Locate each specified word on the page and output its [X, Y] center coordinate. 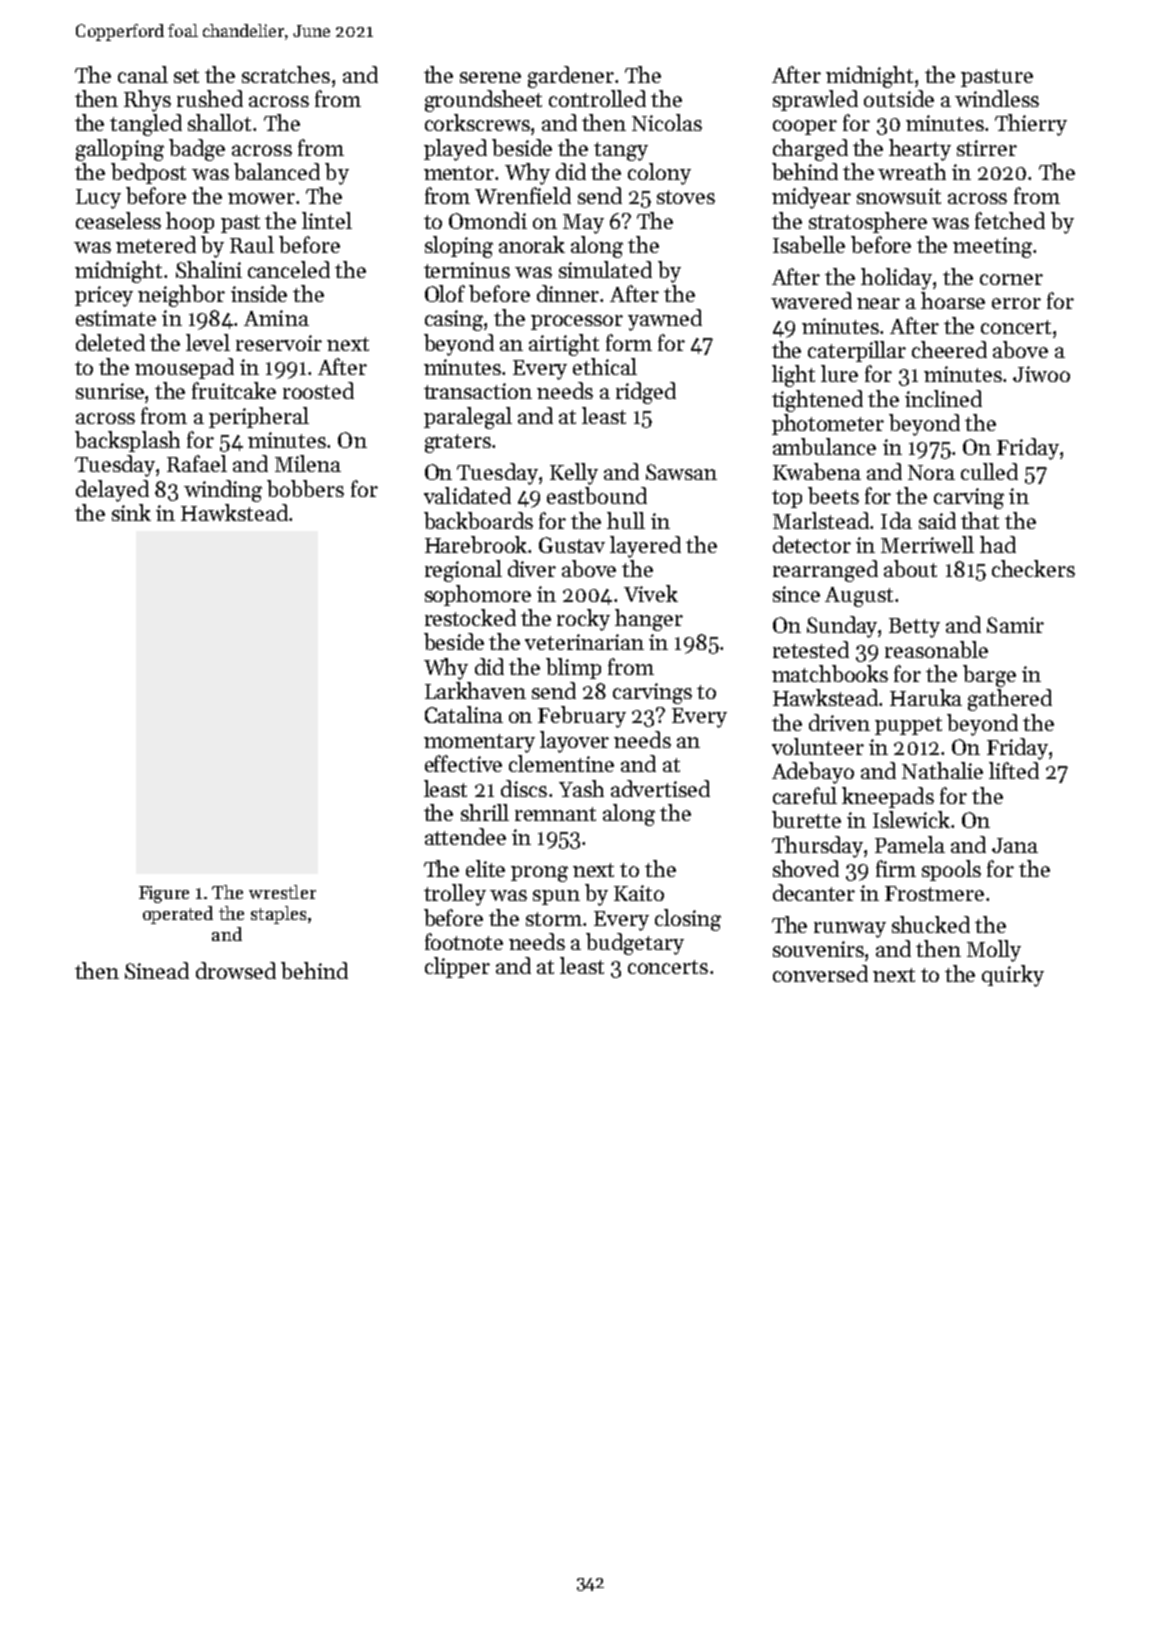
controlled [597, 98]
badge [197, 150]
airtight [564, 345]
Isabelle [809, 244]
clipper [457, 967]
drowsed [236, 970]
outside [899, 98]
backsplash [127, 441]
